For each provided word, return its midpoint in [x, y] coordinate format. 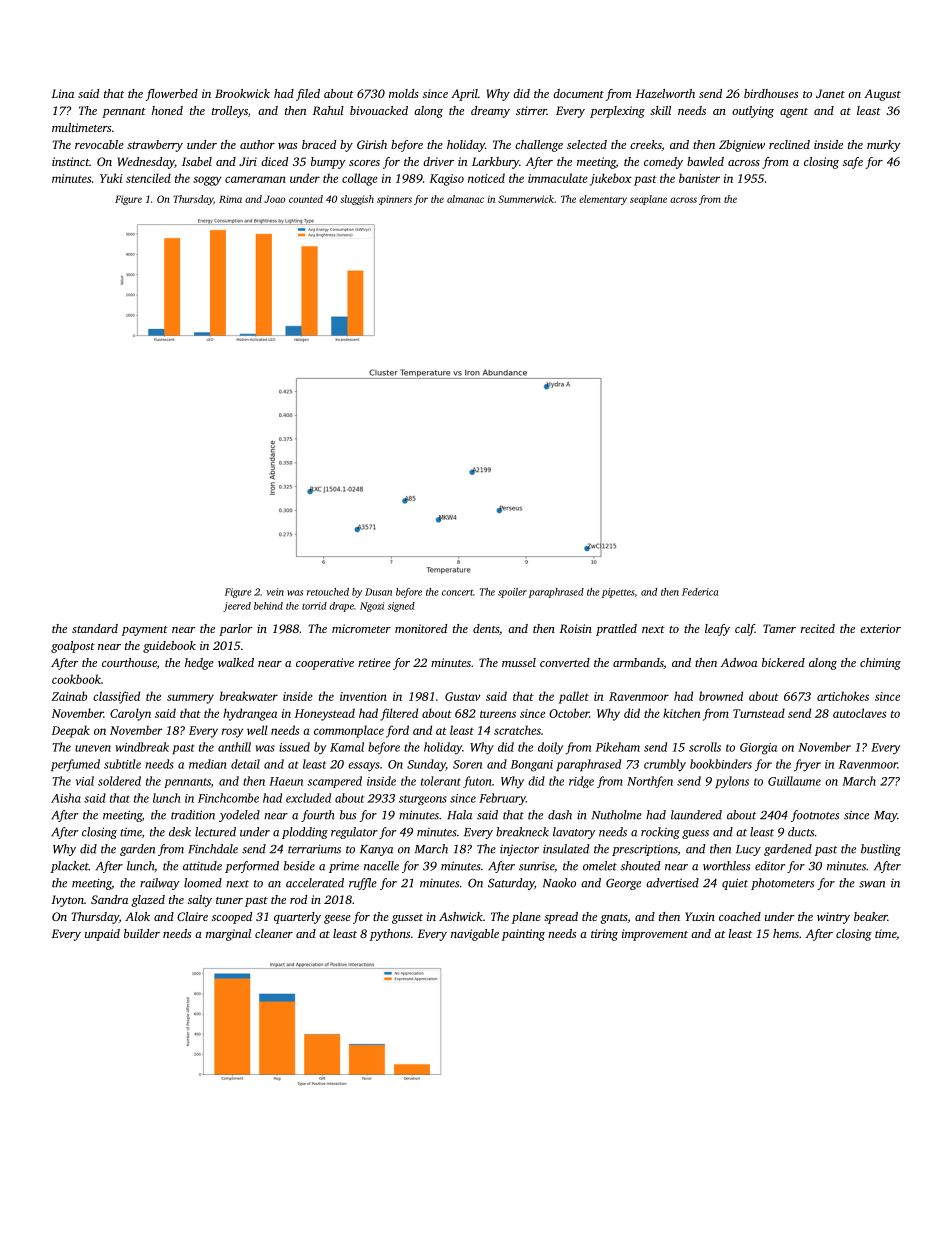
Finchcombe [228, 798]
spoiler [512, 593]
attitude [202, 866]
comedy [663, 163]
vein [275, 592]
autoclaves [859, 713]
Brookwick [242, 93]
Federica [700, 592]
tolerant [441, 781]
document [578, 93]
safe [853, 163]
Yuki [111, 178]
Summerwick [526, 199]
